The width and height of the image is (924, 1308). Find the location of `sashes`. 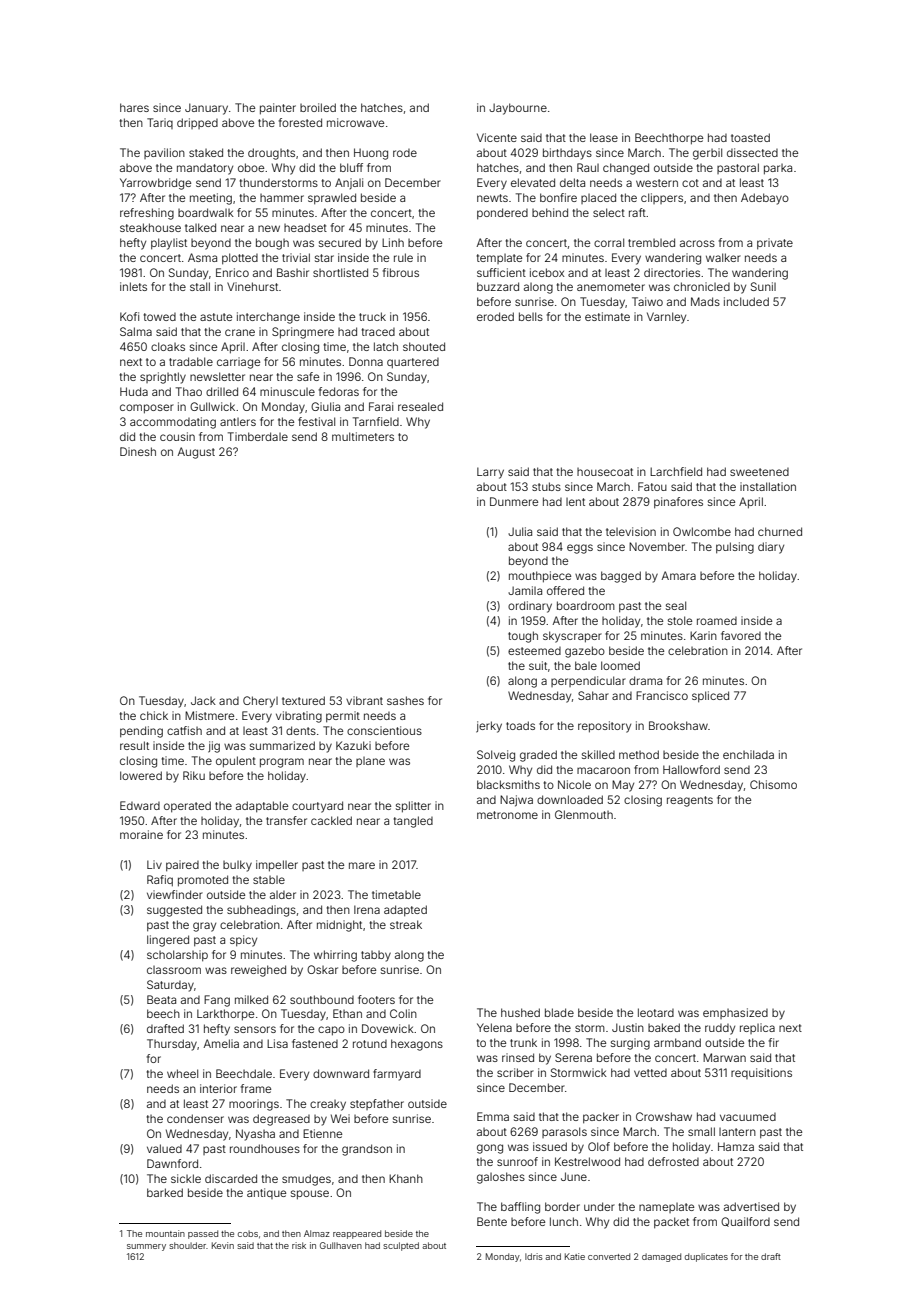

sashes is located at coordinates (405, 700).
